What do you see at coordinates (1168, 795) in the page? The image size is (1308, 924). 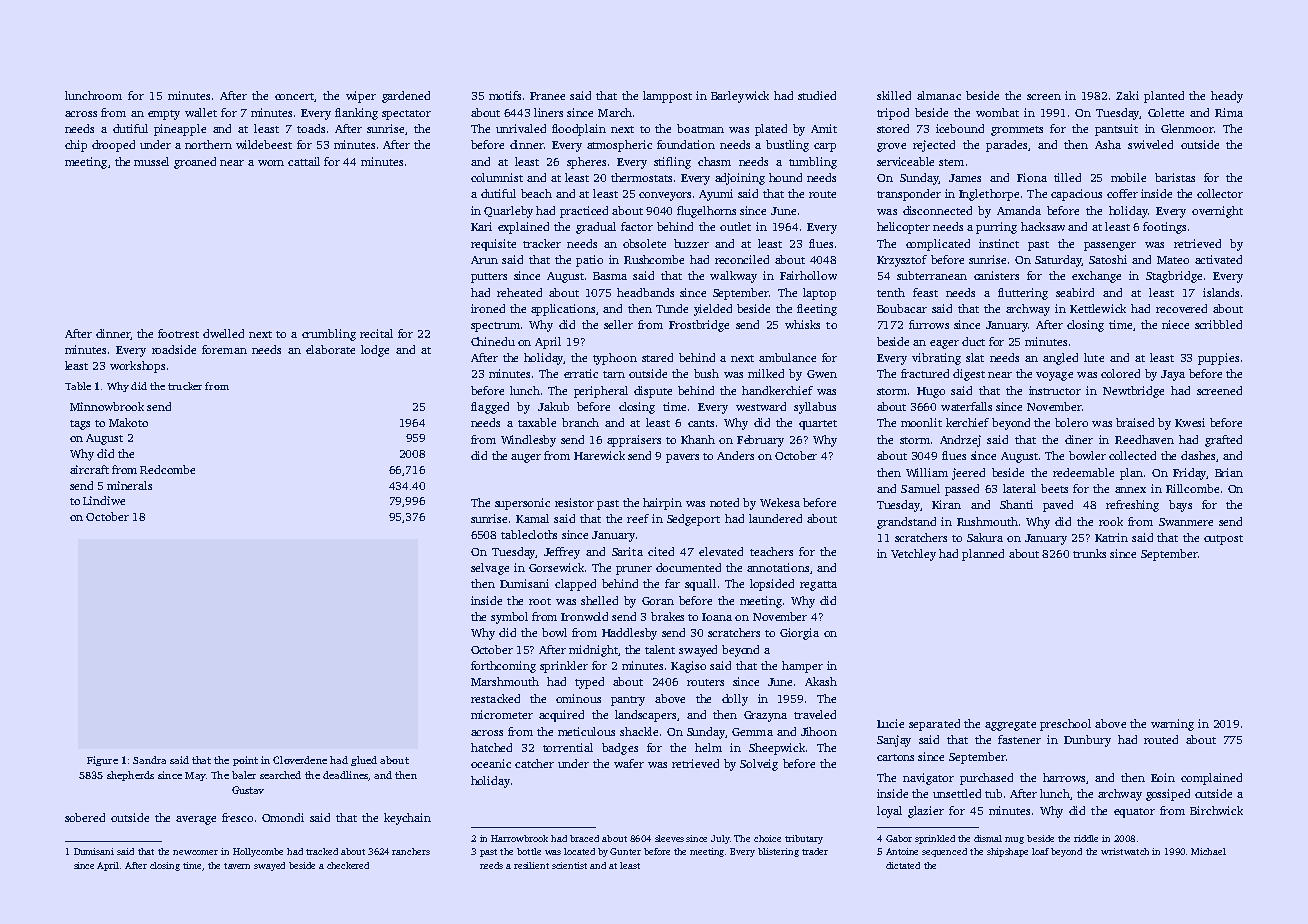 I see `gossiped` at bounding box center [1168, 795].
